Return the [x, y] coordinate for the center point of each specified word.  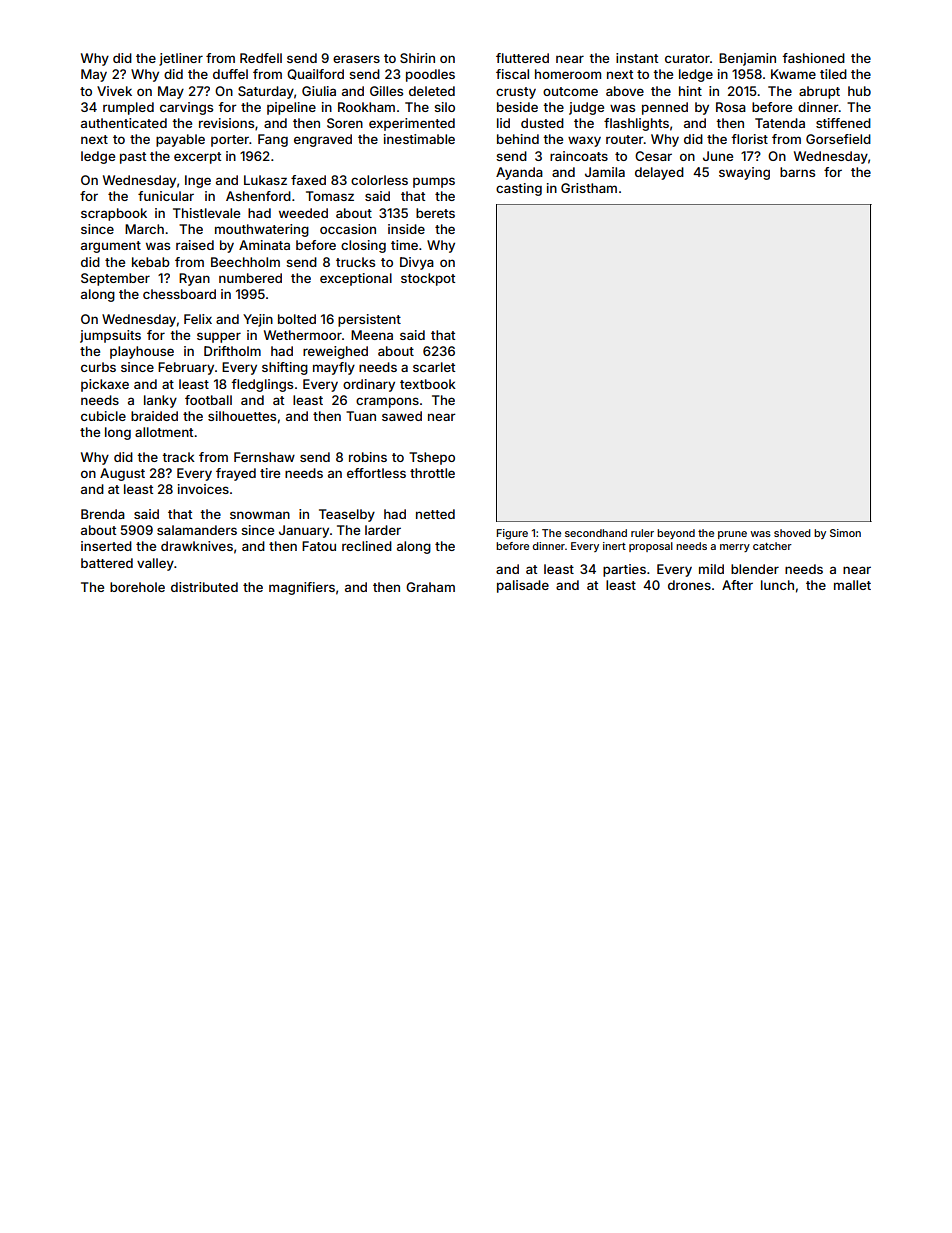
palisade [523, 586]
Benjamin [747, 59]
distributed [204, 587]
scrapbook [114, 214]
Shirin [417, 58]
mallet [852, 585]
